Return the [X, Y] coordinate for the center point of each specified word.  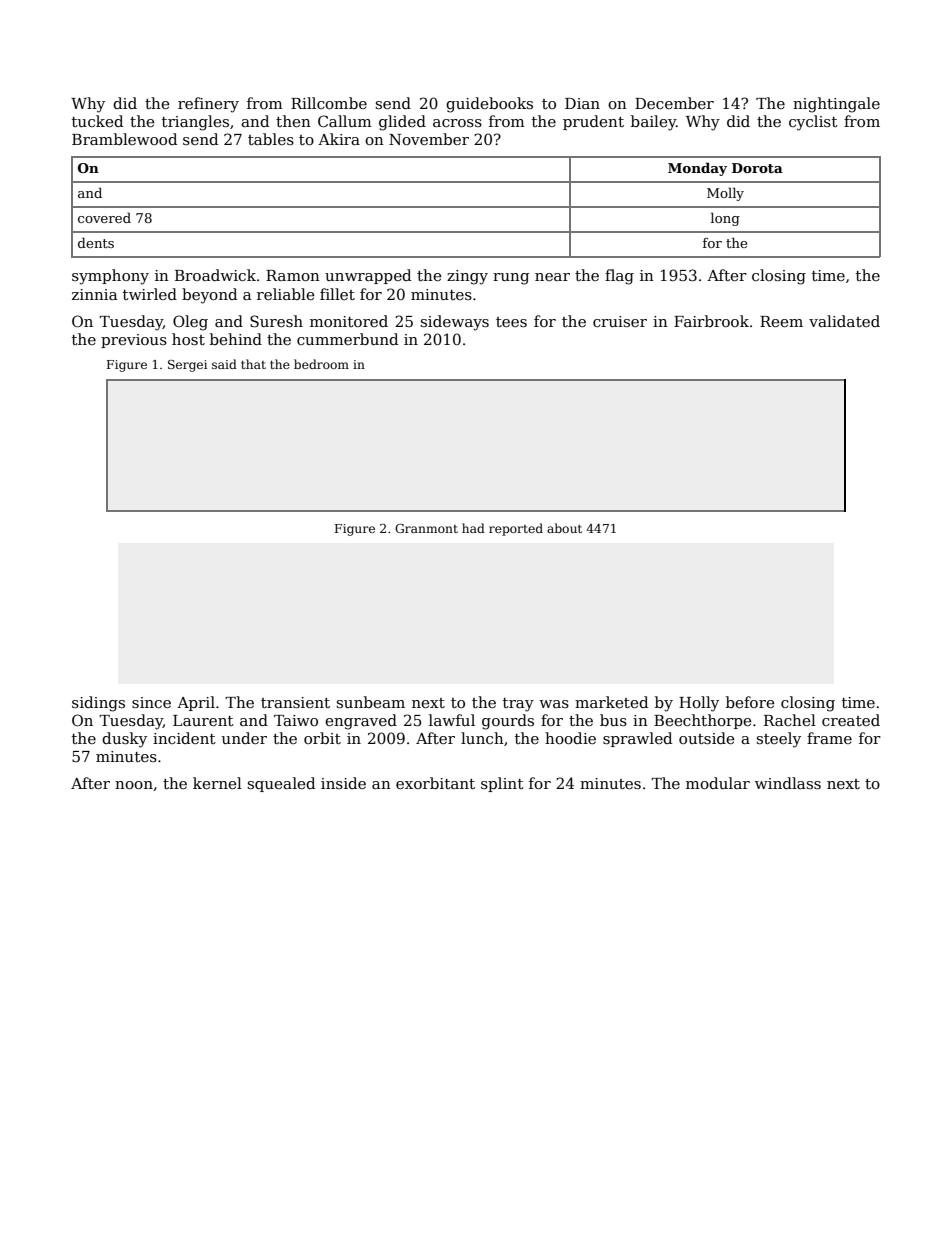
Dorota [757, 168]
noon [134, 785]
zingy [467, 277]
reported [516, 529]
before [750, 702]
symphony [110, 277]
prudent [593, 122]
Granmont [426, 528]
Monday [697, 169]
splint [502, 784]
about [564, 528]
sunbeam [371, 702]
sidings [98, 704]
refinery [208, 105]
